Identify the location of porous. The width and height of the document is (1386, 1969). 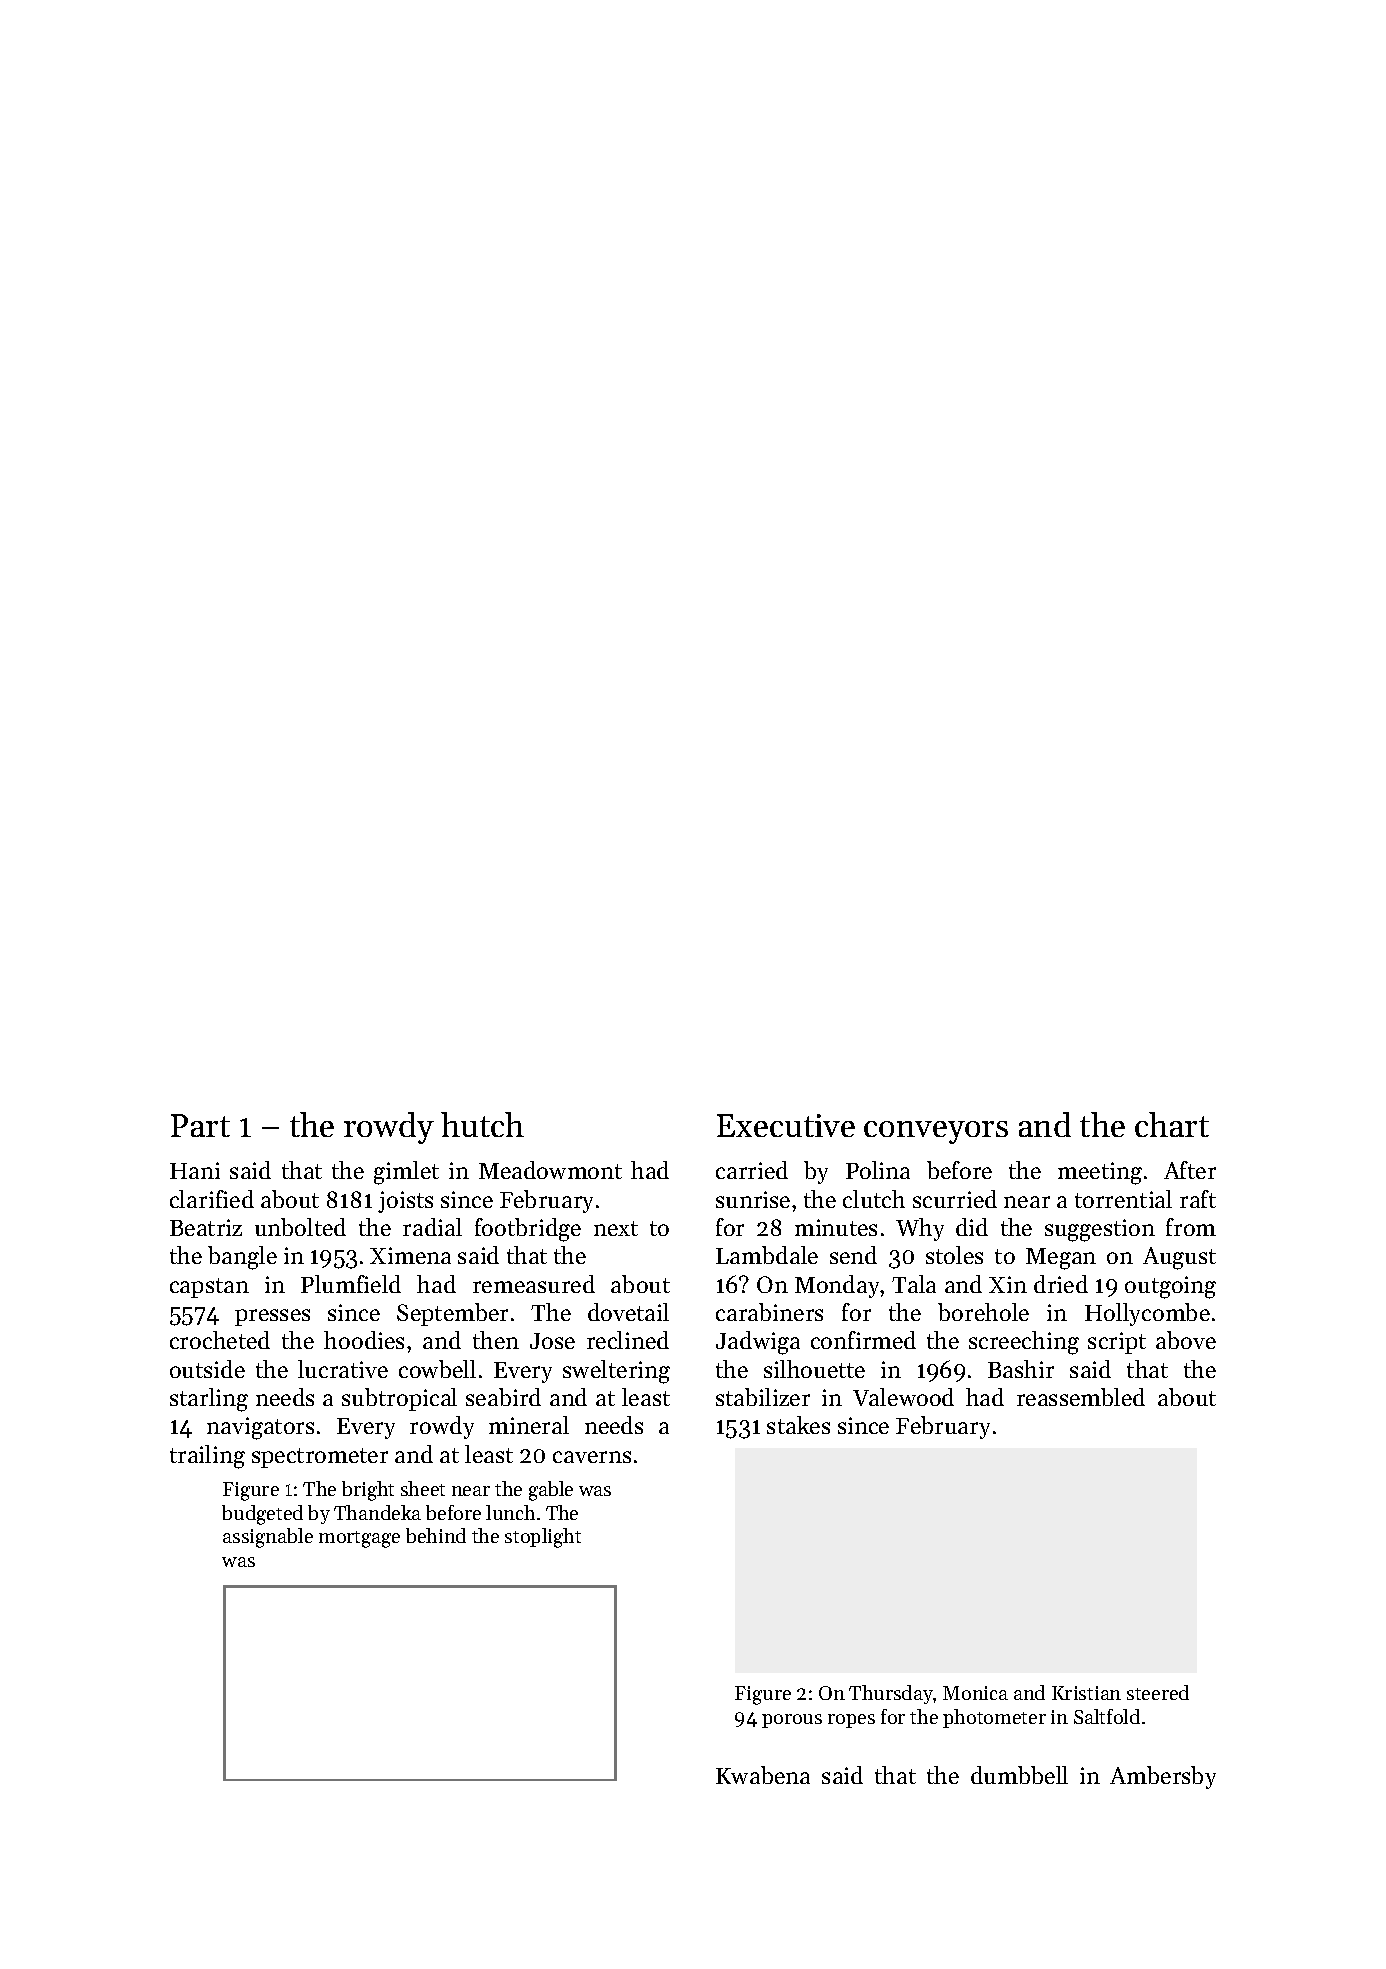
(792, 1721).
